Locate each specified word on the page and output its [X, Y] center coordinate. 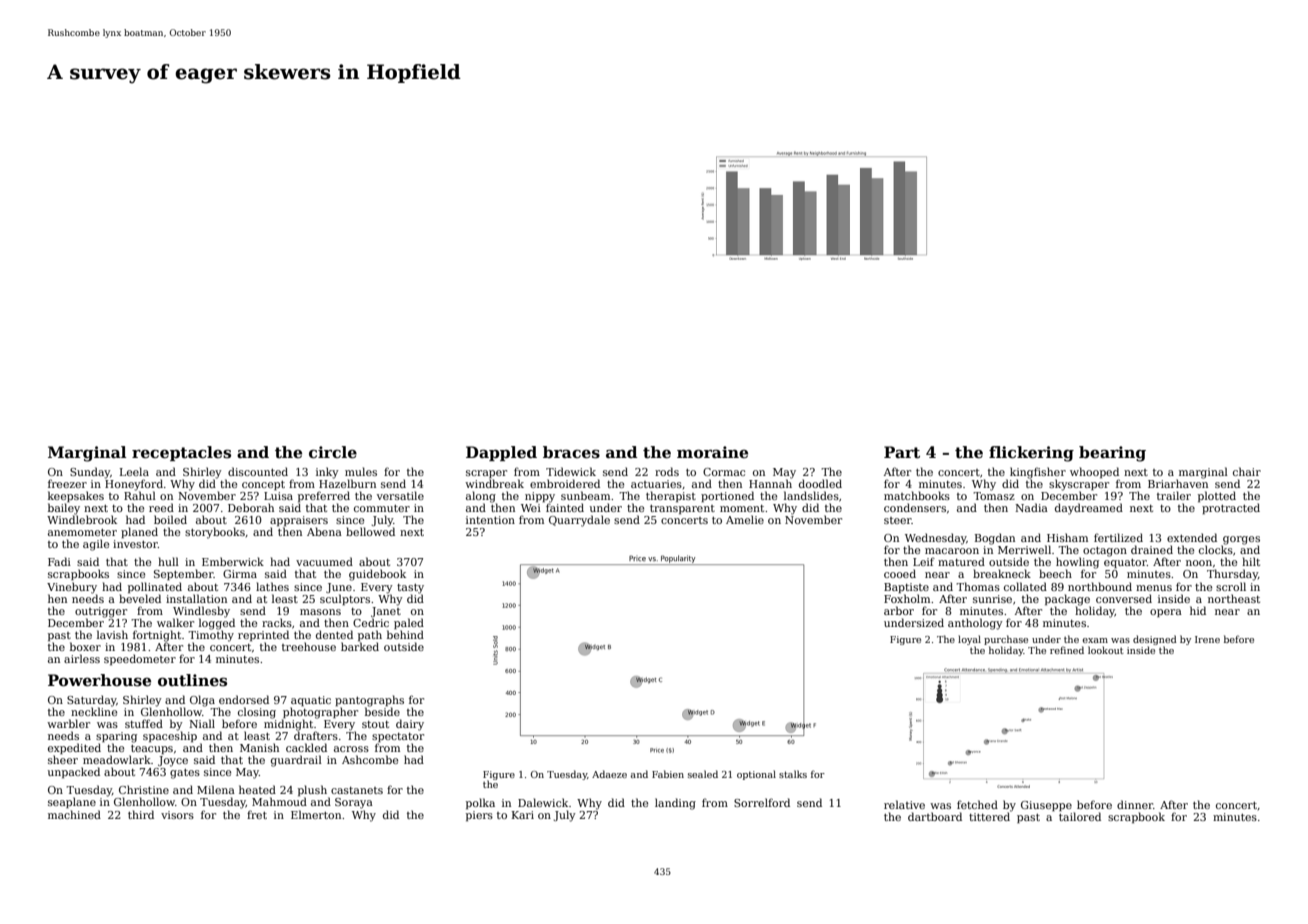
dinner [1135, 804]
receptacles [181, 453]
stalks [793, 774]
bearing [1112, 454]
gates [185, 774]
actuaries [656, 484]
